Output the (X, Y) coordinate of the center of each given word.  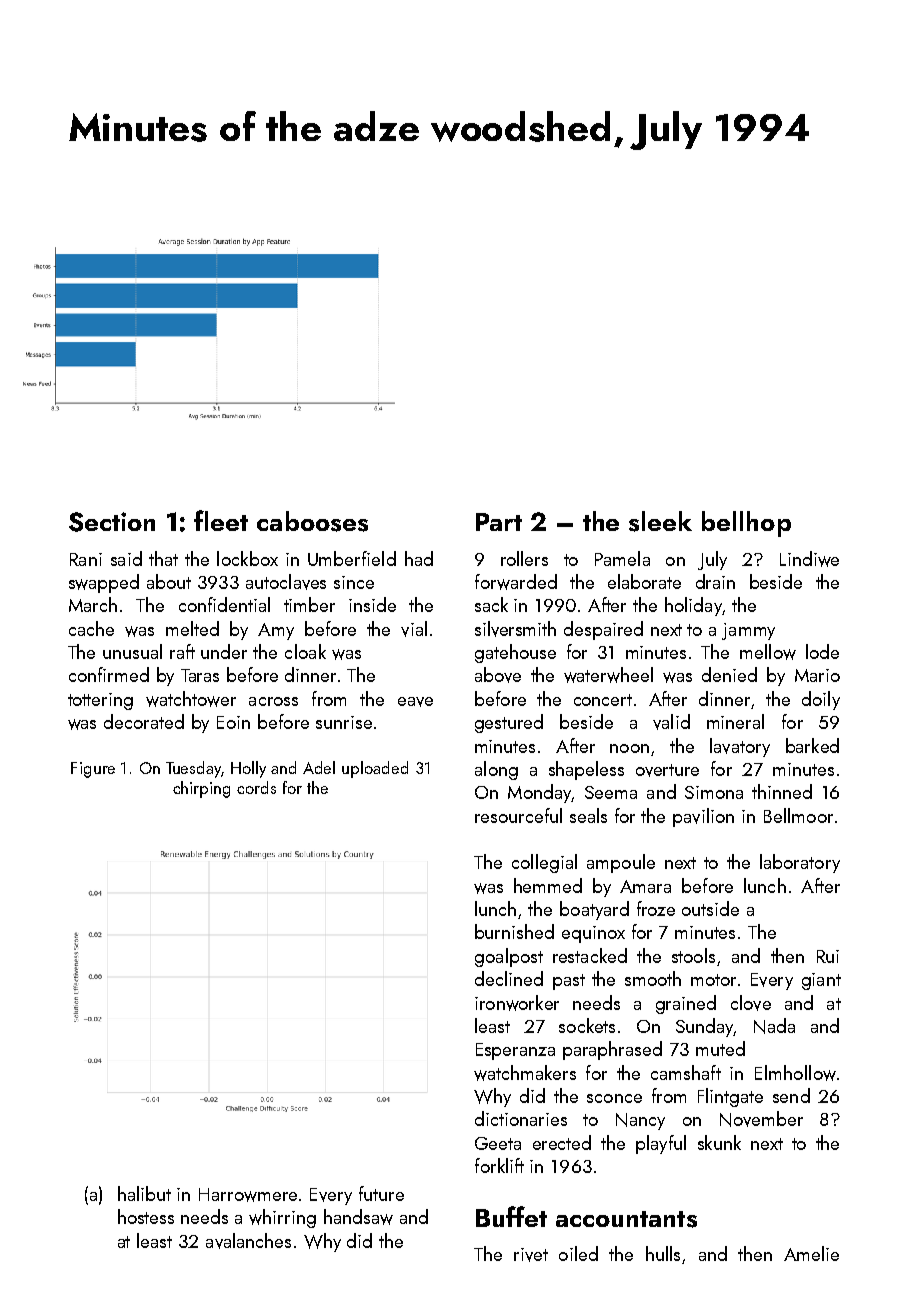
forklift (499, 1165)
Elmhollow (795, 1073)
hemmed (548, 885)
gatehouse (515, 653)
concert (603, 700)
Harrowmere (248, 1195)
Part (499, 522)
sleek (660, 521)
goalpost (509, 957)
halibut (144, 1193)
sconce (614, 1098)
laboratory (800, 863)
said (126, 558)
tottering (100, 701)
